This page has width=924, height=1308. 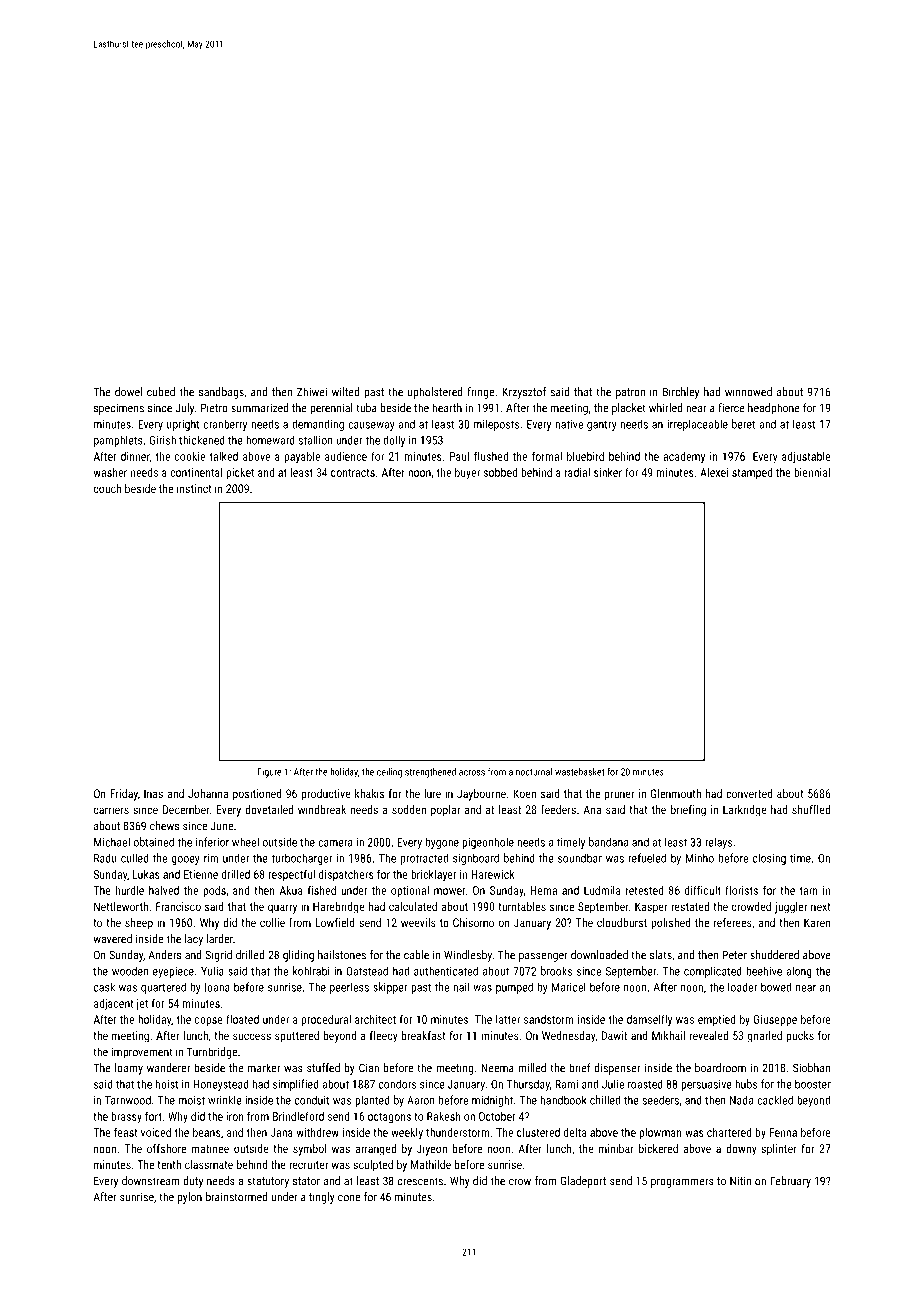 What do you see at coordinates (240, 473) in the page?
I see `picket` at bounding box center [240, 473].
